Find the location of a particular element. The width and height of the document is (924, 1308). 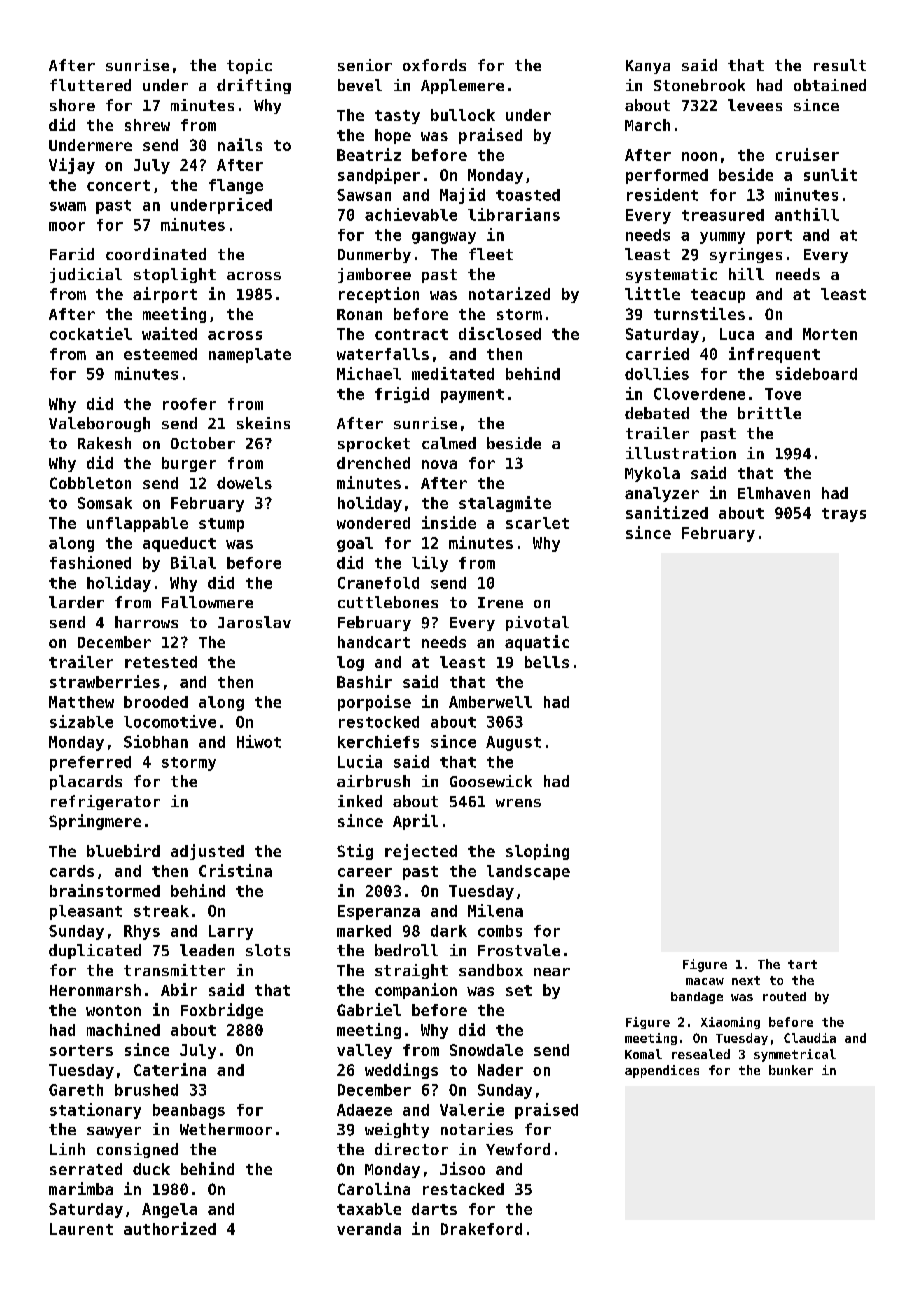

appendices is located at coordinates (662, 1071).
